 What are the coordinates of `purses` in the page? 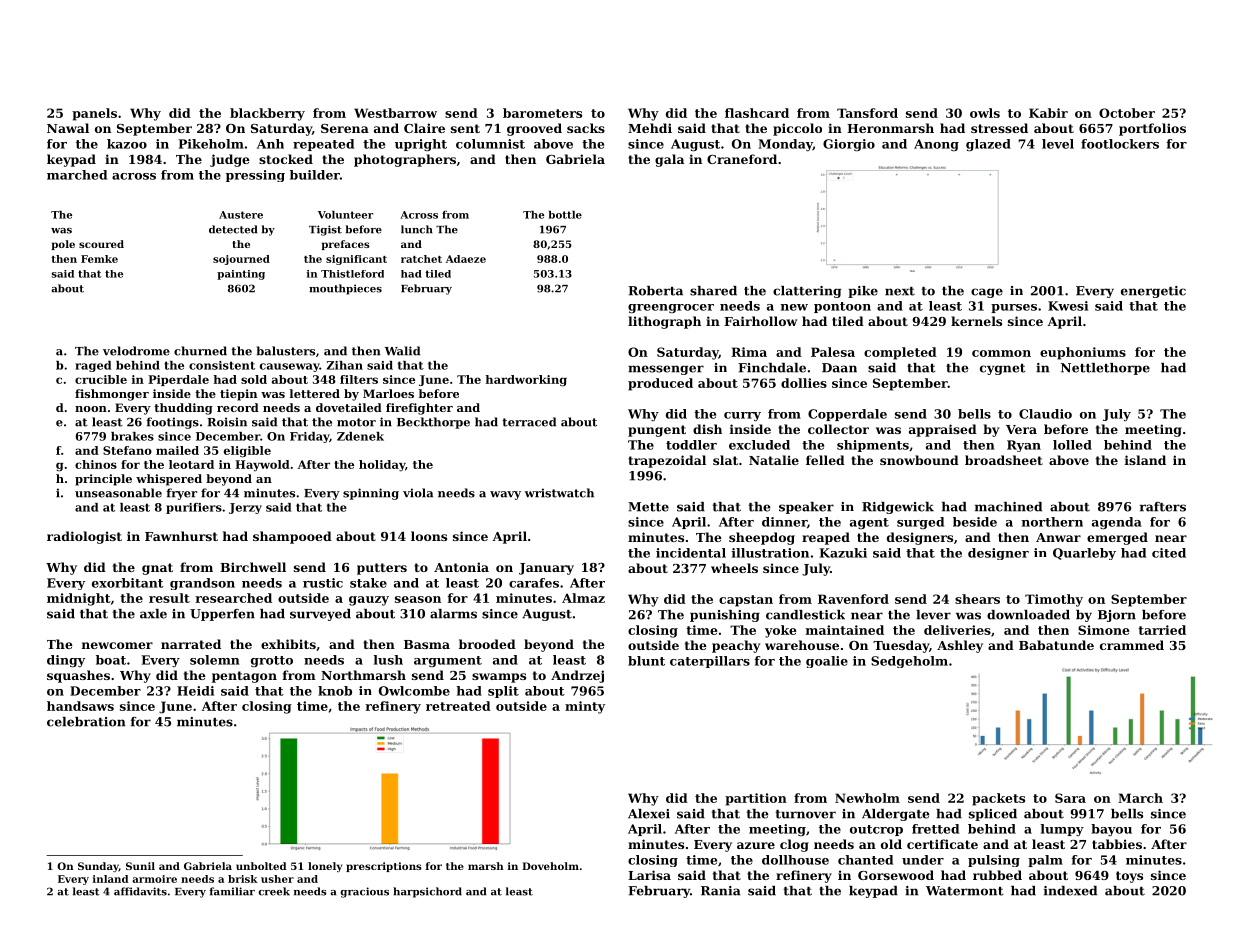 It's located at (1014, 308).
